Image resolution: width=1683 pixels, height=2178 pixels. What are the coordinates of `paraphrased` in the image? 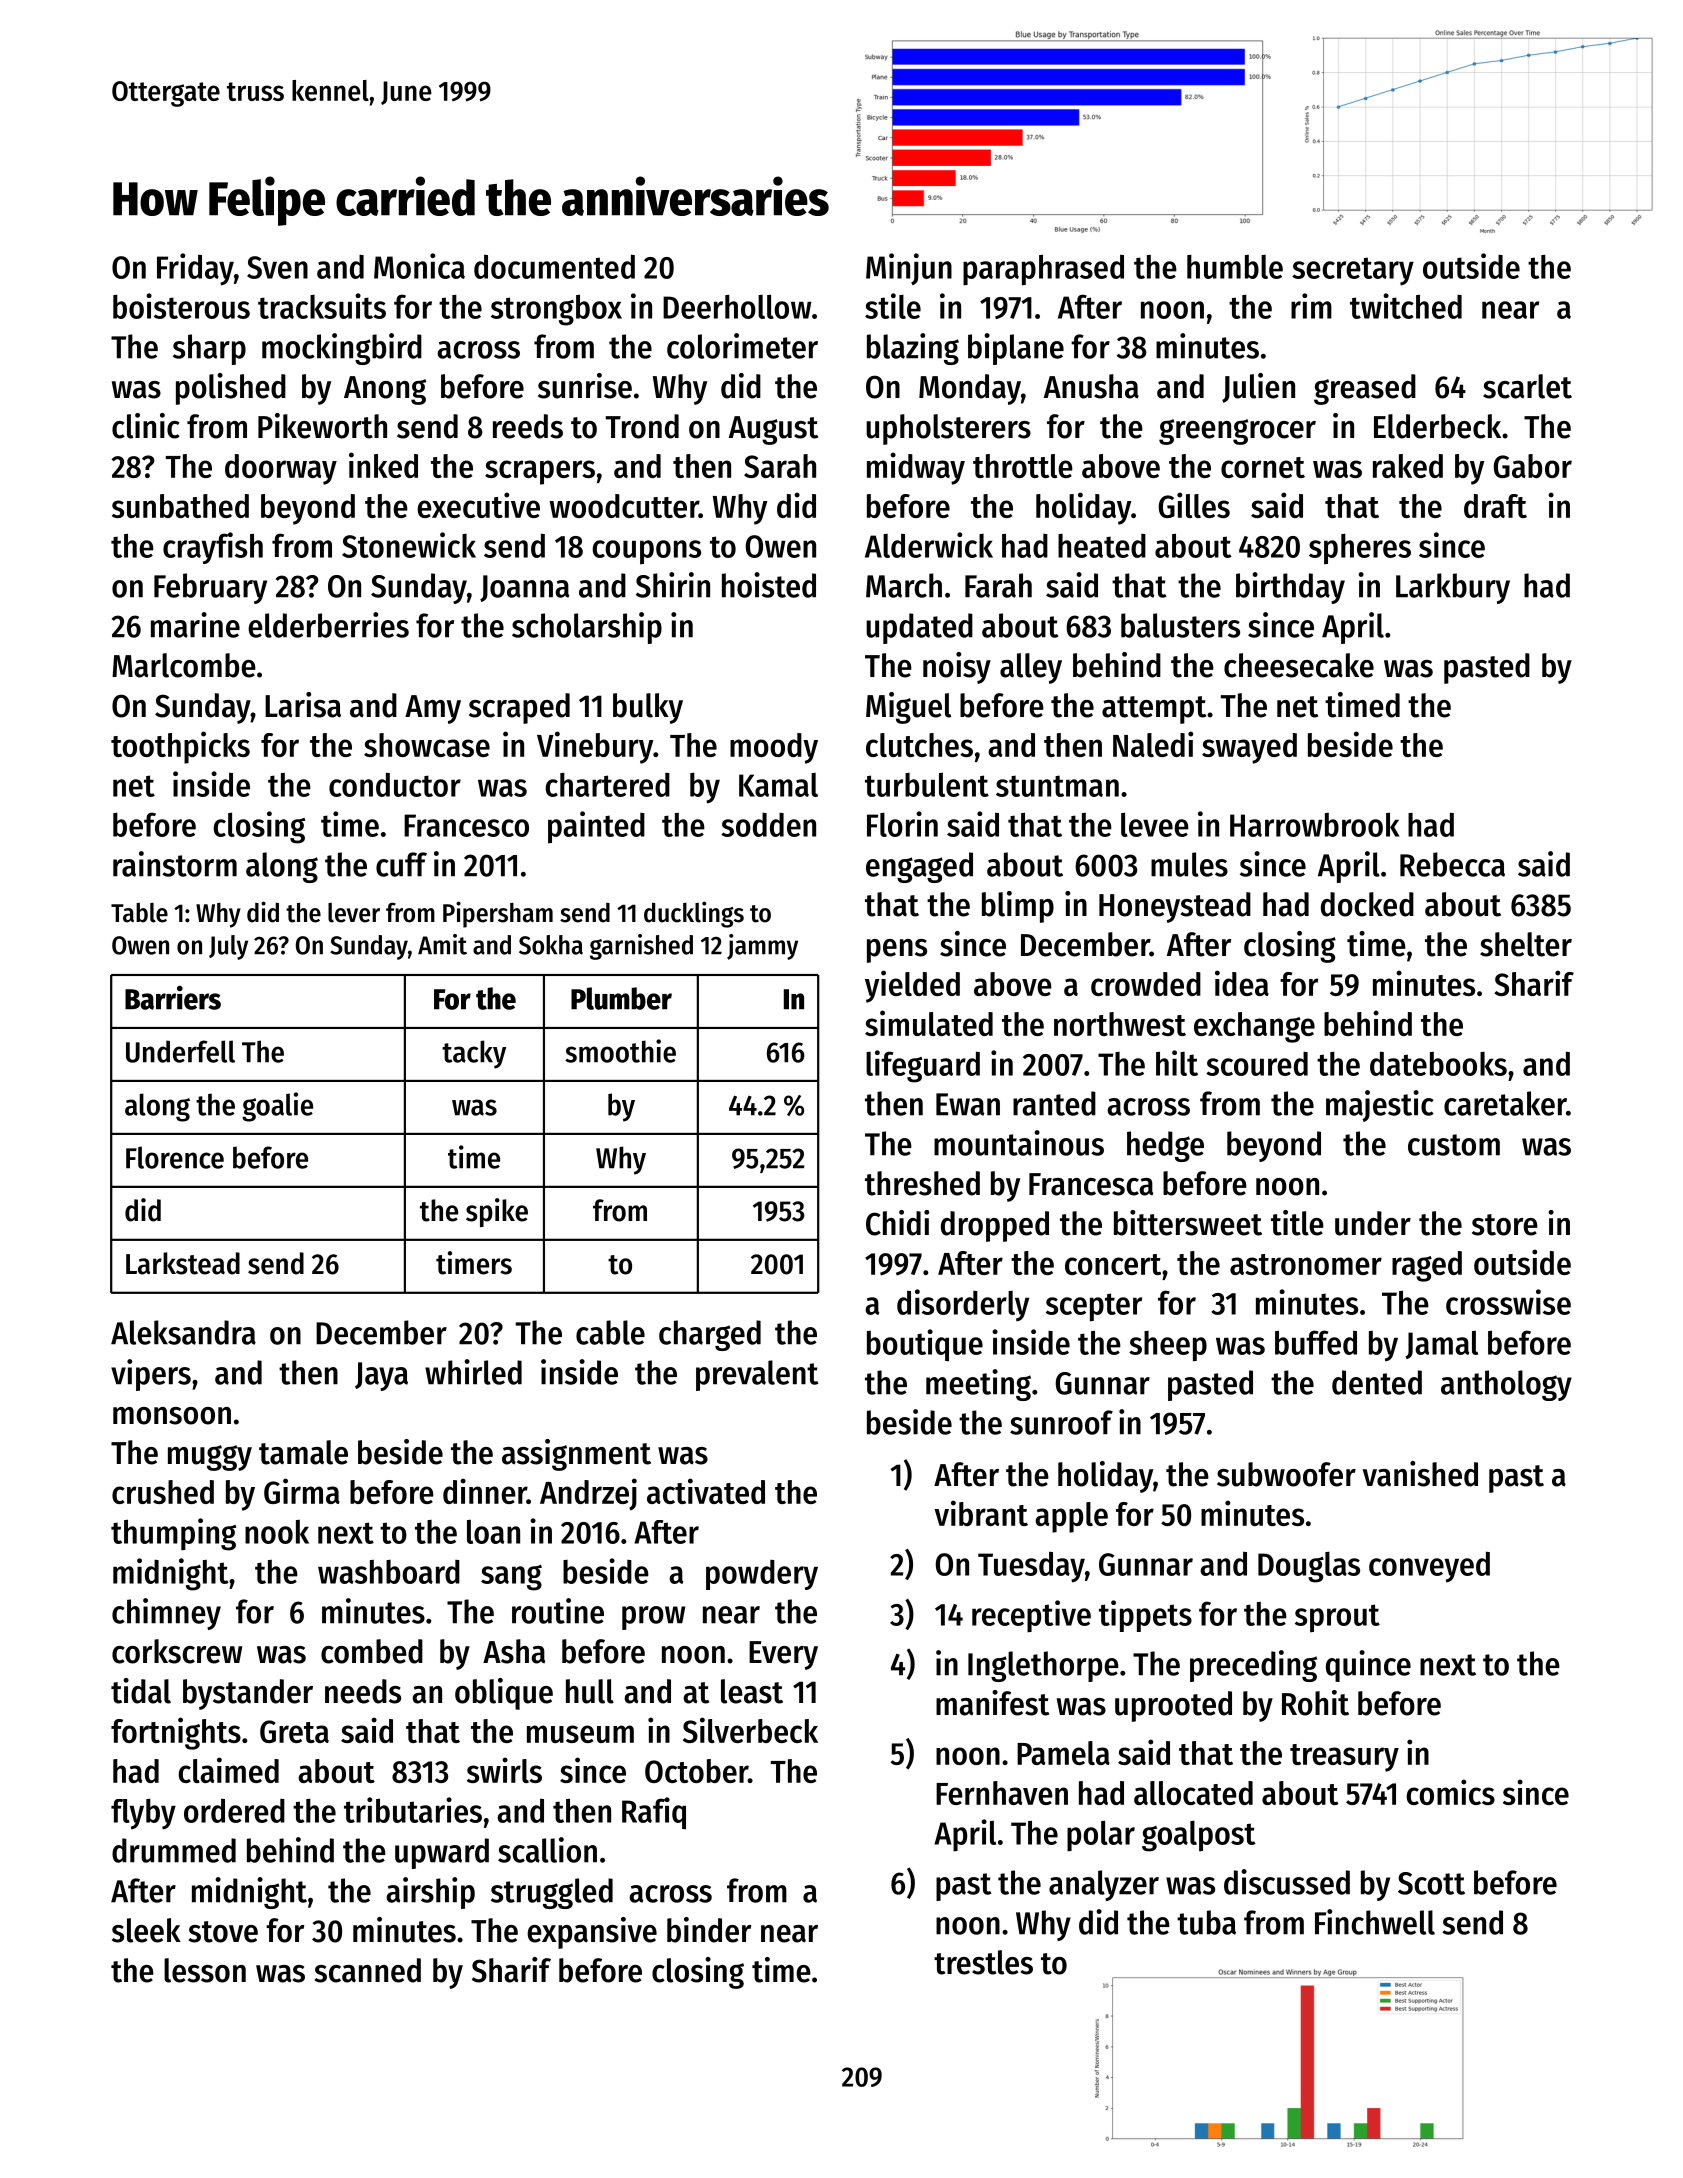 It's located at (1043, 270).
